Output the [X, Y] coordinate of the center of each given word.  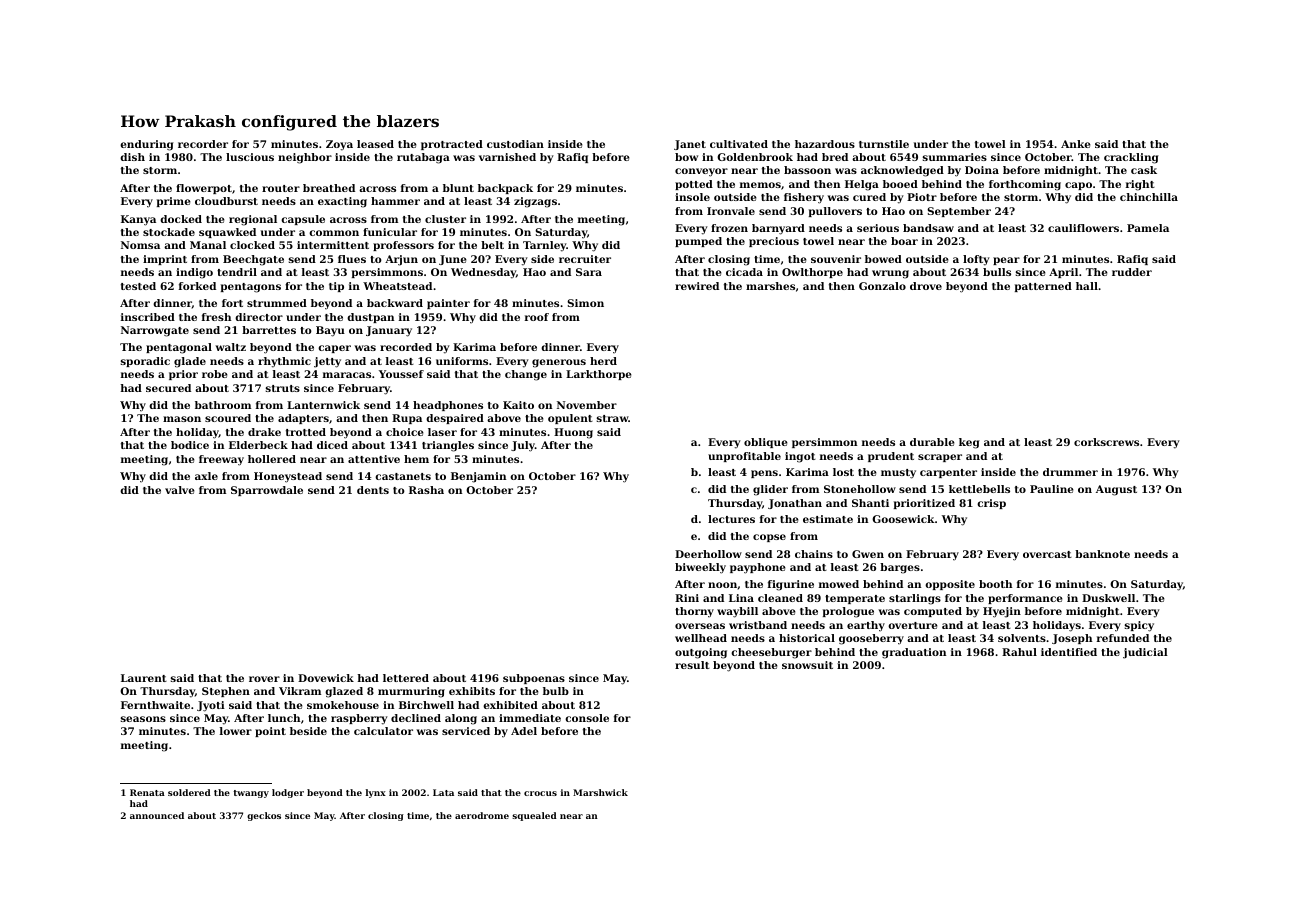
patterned [1043, 287]
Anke [1076, 144]
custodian [515, 144]
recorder [203, 144]
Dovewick [326, 678]
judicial [1145, 653]
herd [603, 361]
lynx [376, 793]
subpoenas [534, 679]
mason [182, 419]
